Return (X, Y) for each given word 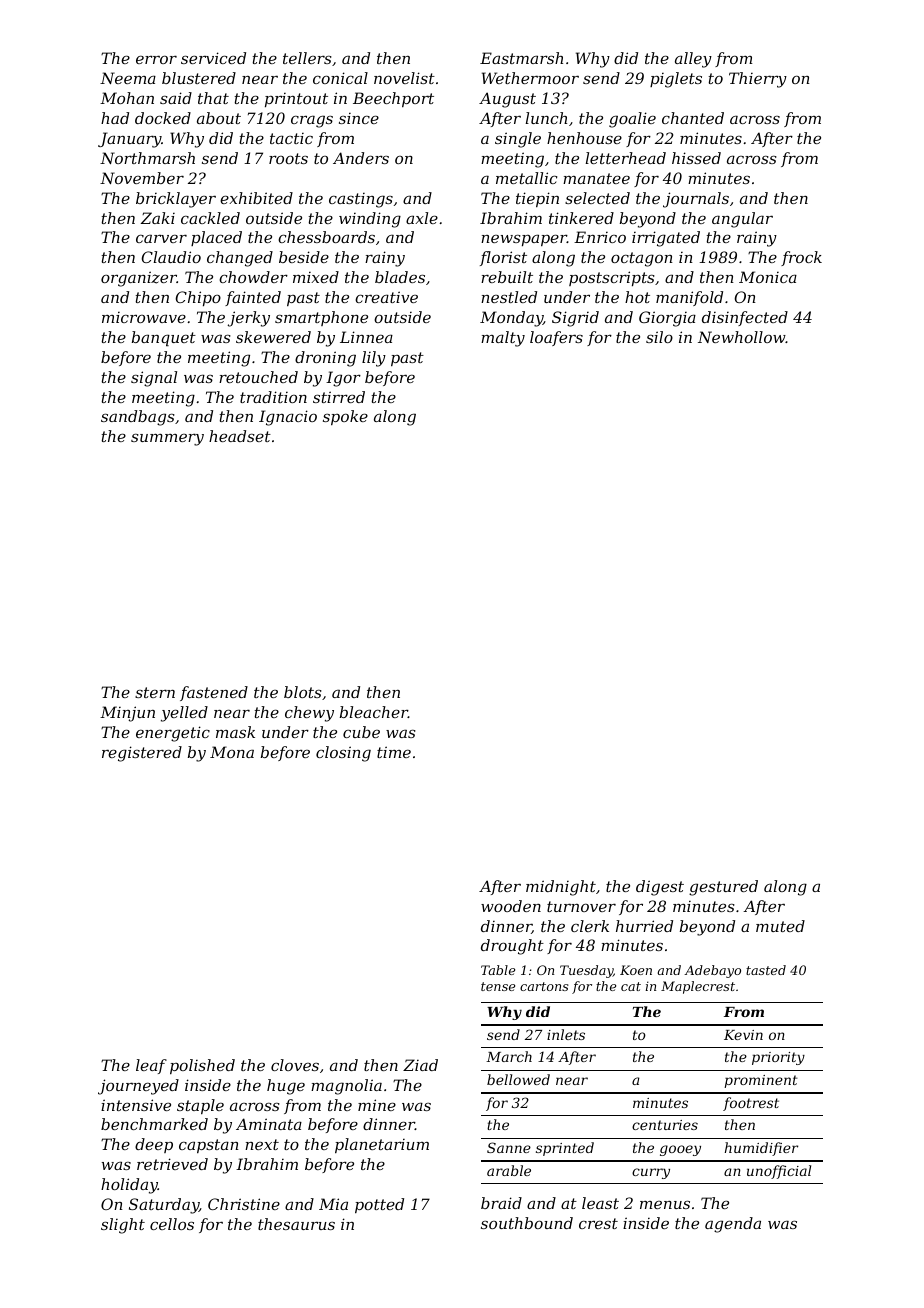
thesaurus (296, 1224)
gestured (723, 888)
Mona (232, 752)
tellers (307, 58)
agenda (733, 1225)
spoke (345, 417)
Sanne (509, 1147)
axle (422, 218)
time (394, 752)
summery (167, 439)
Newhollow (742, 337)
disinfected (745, 318)
